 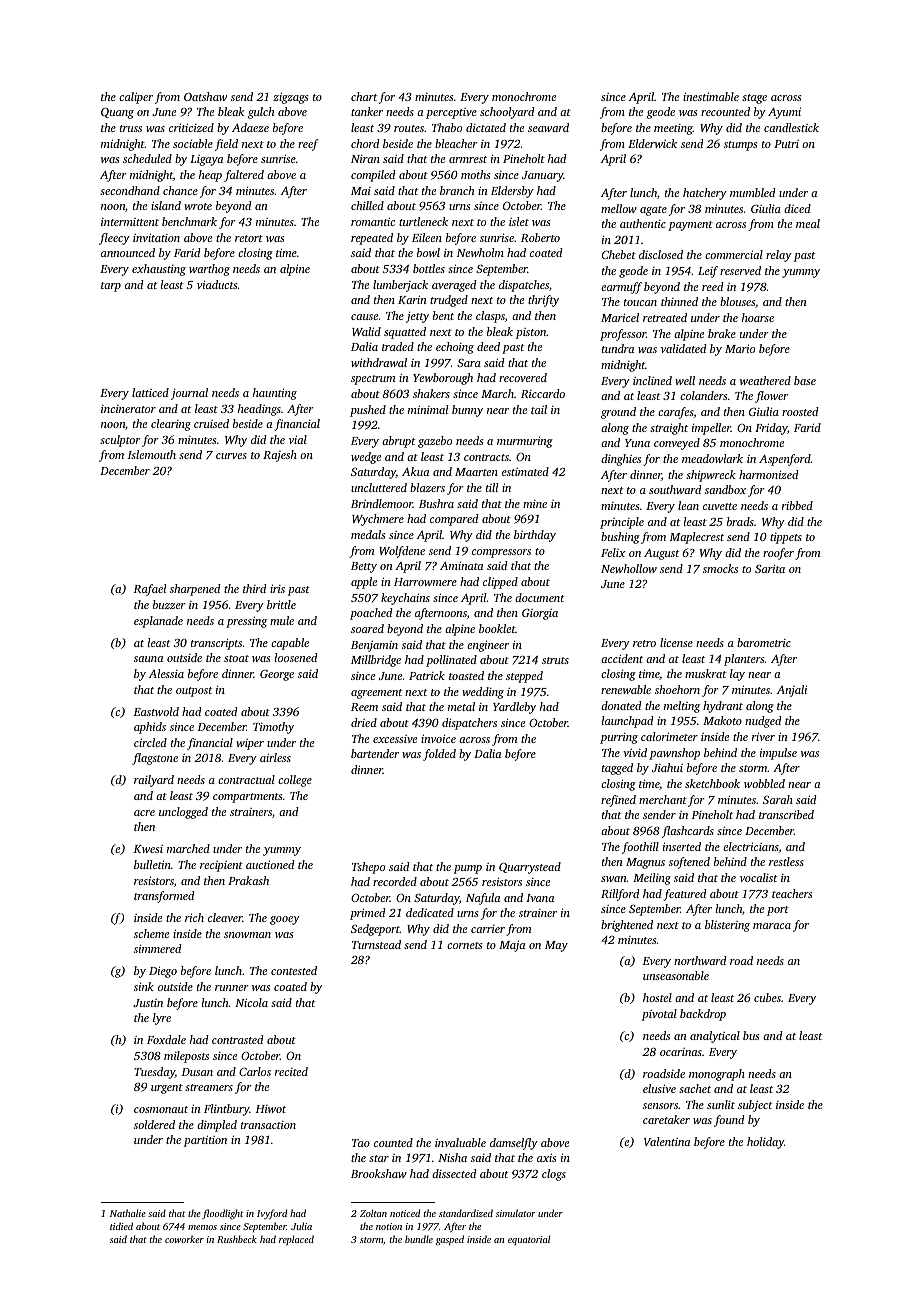 What do you see at coordinates (460, 1142) in the image?
I see `invaluable` at bounding box center [460, 1142].
